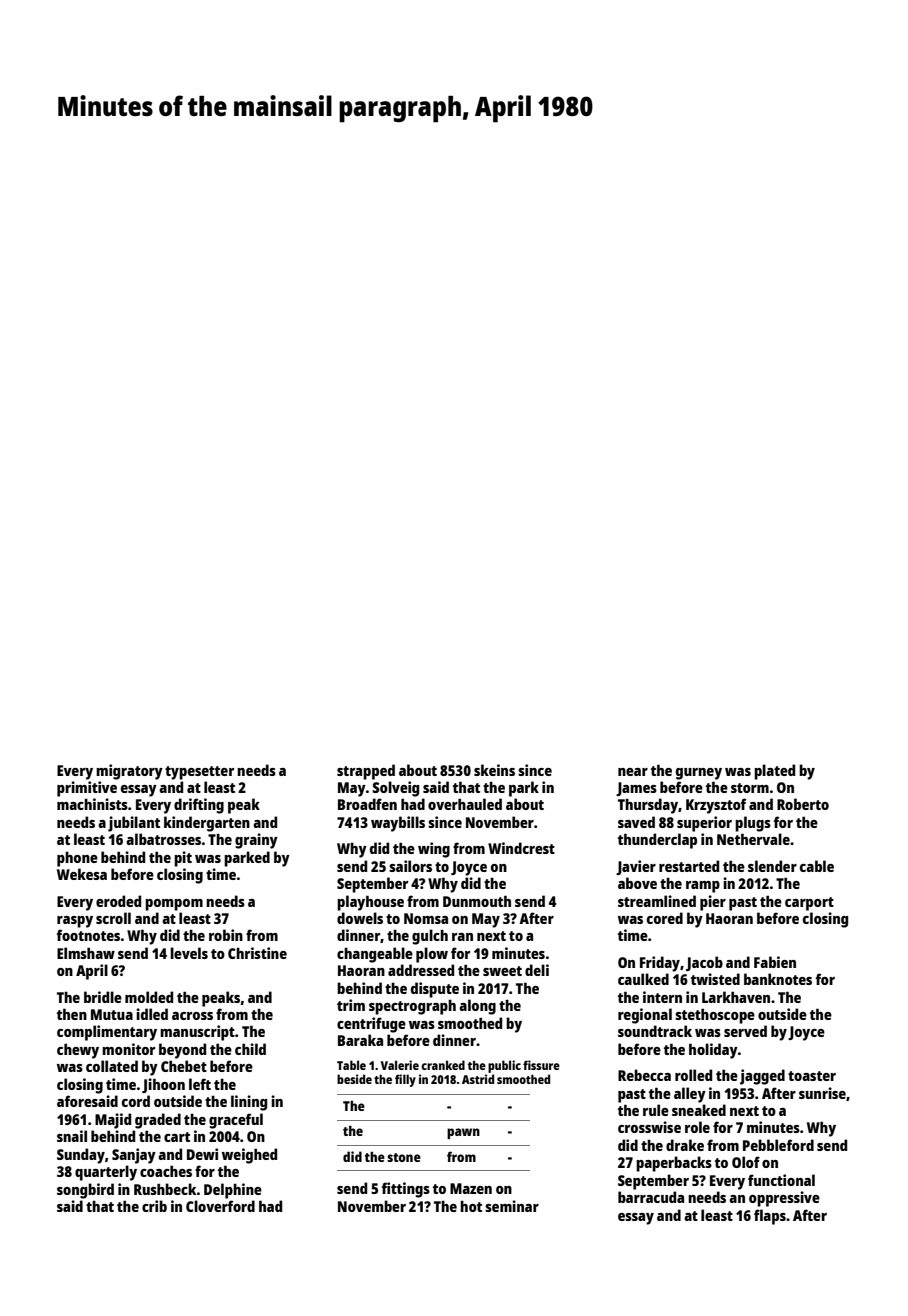 The width and height of the screenshot is (908, 1316). Describe the element at coordinates (753, 824) in the screenshot. I see `plugs` at that location.
